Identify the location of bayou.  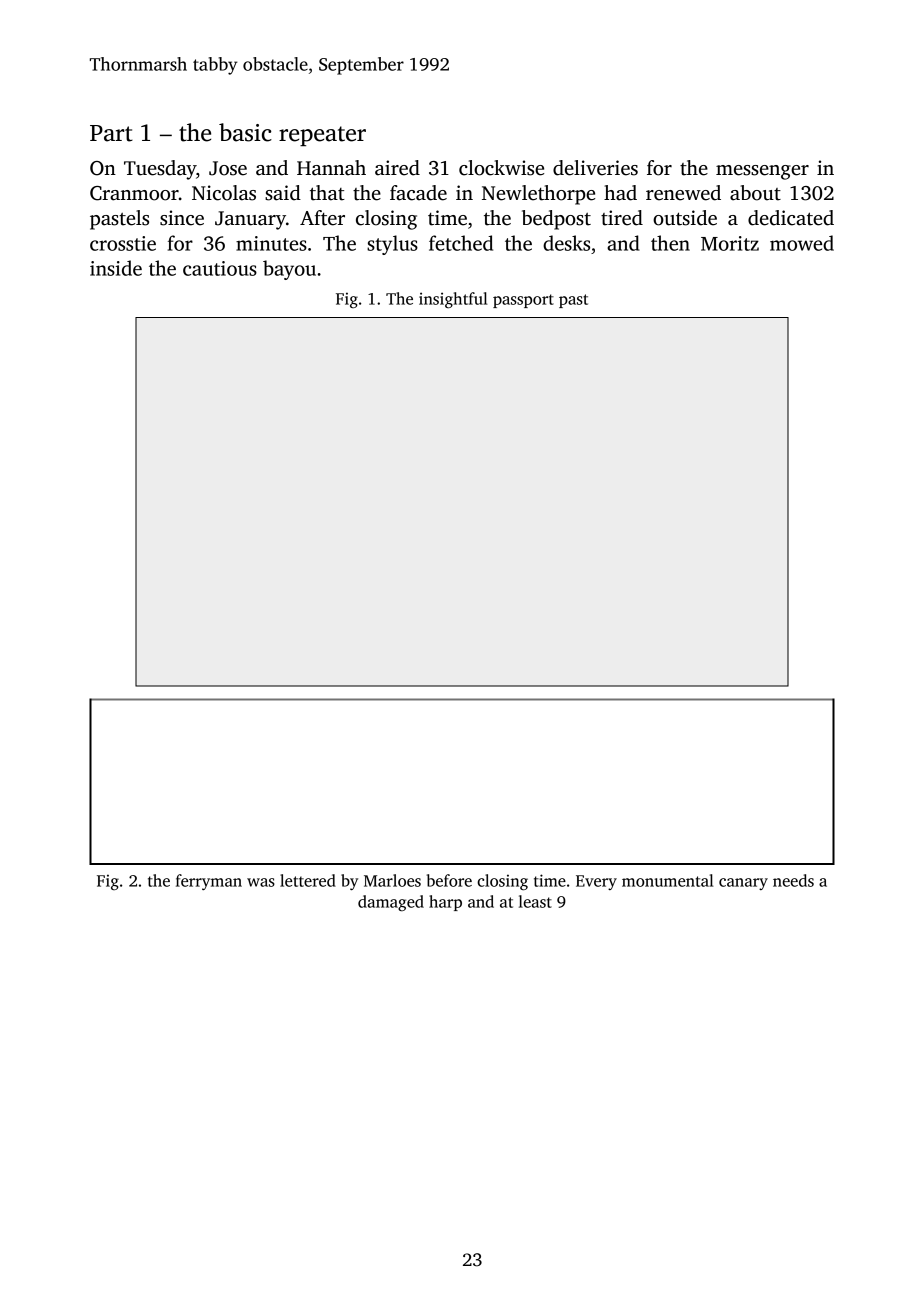
(289, 270).
